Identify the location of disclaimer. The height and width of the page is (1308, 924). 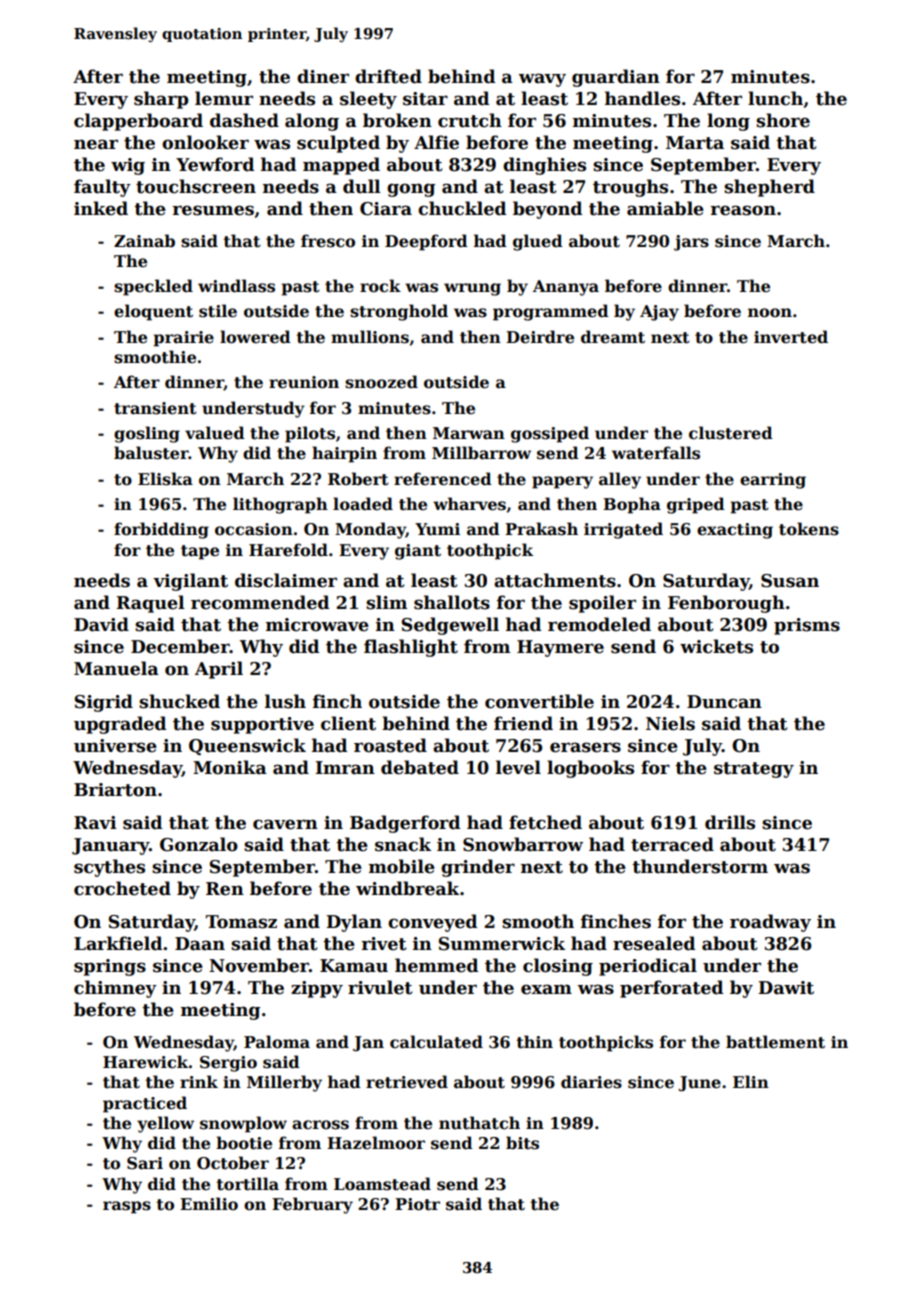
(286, 580).
